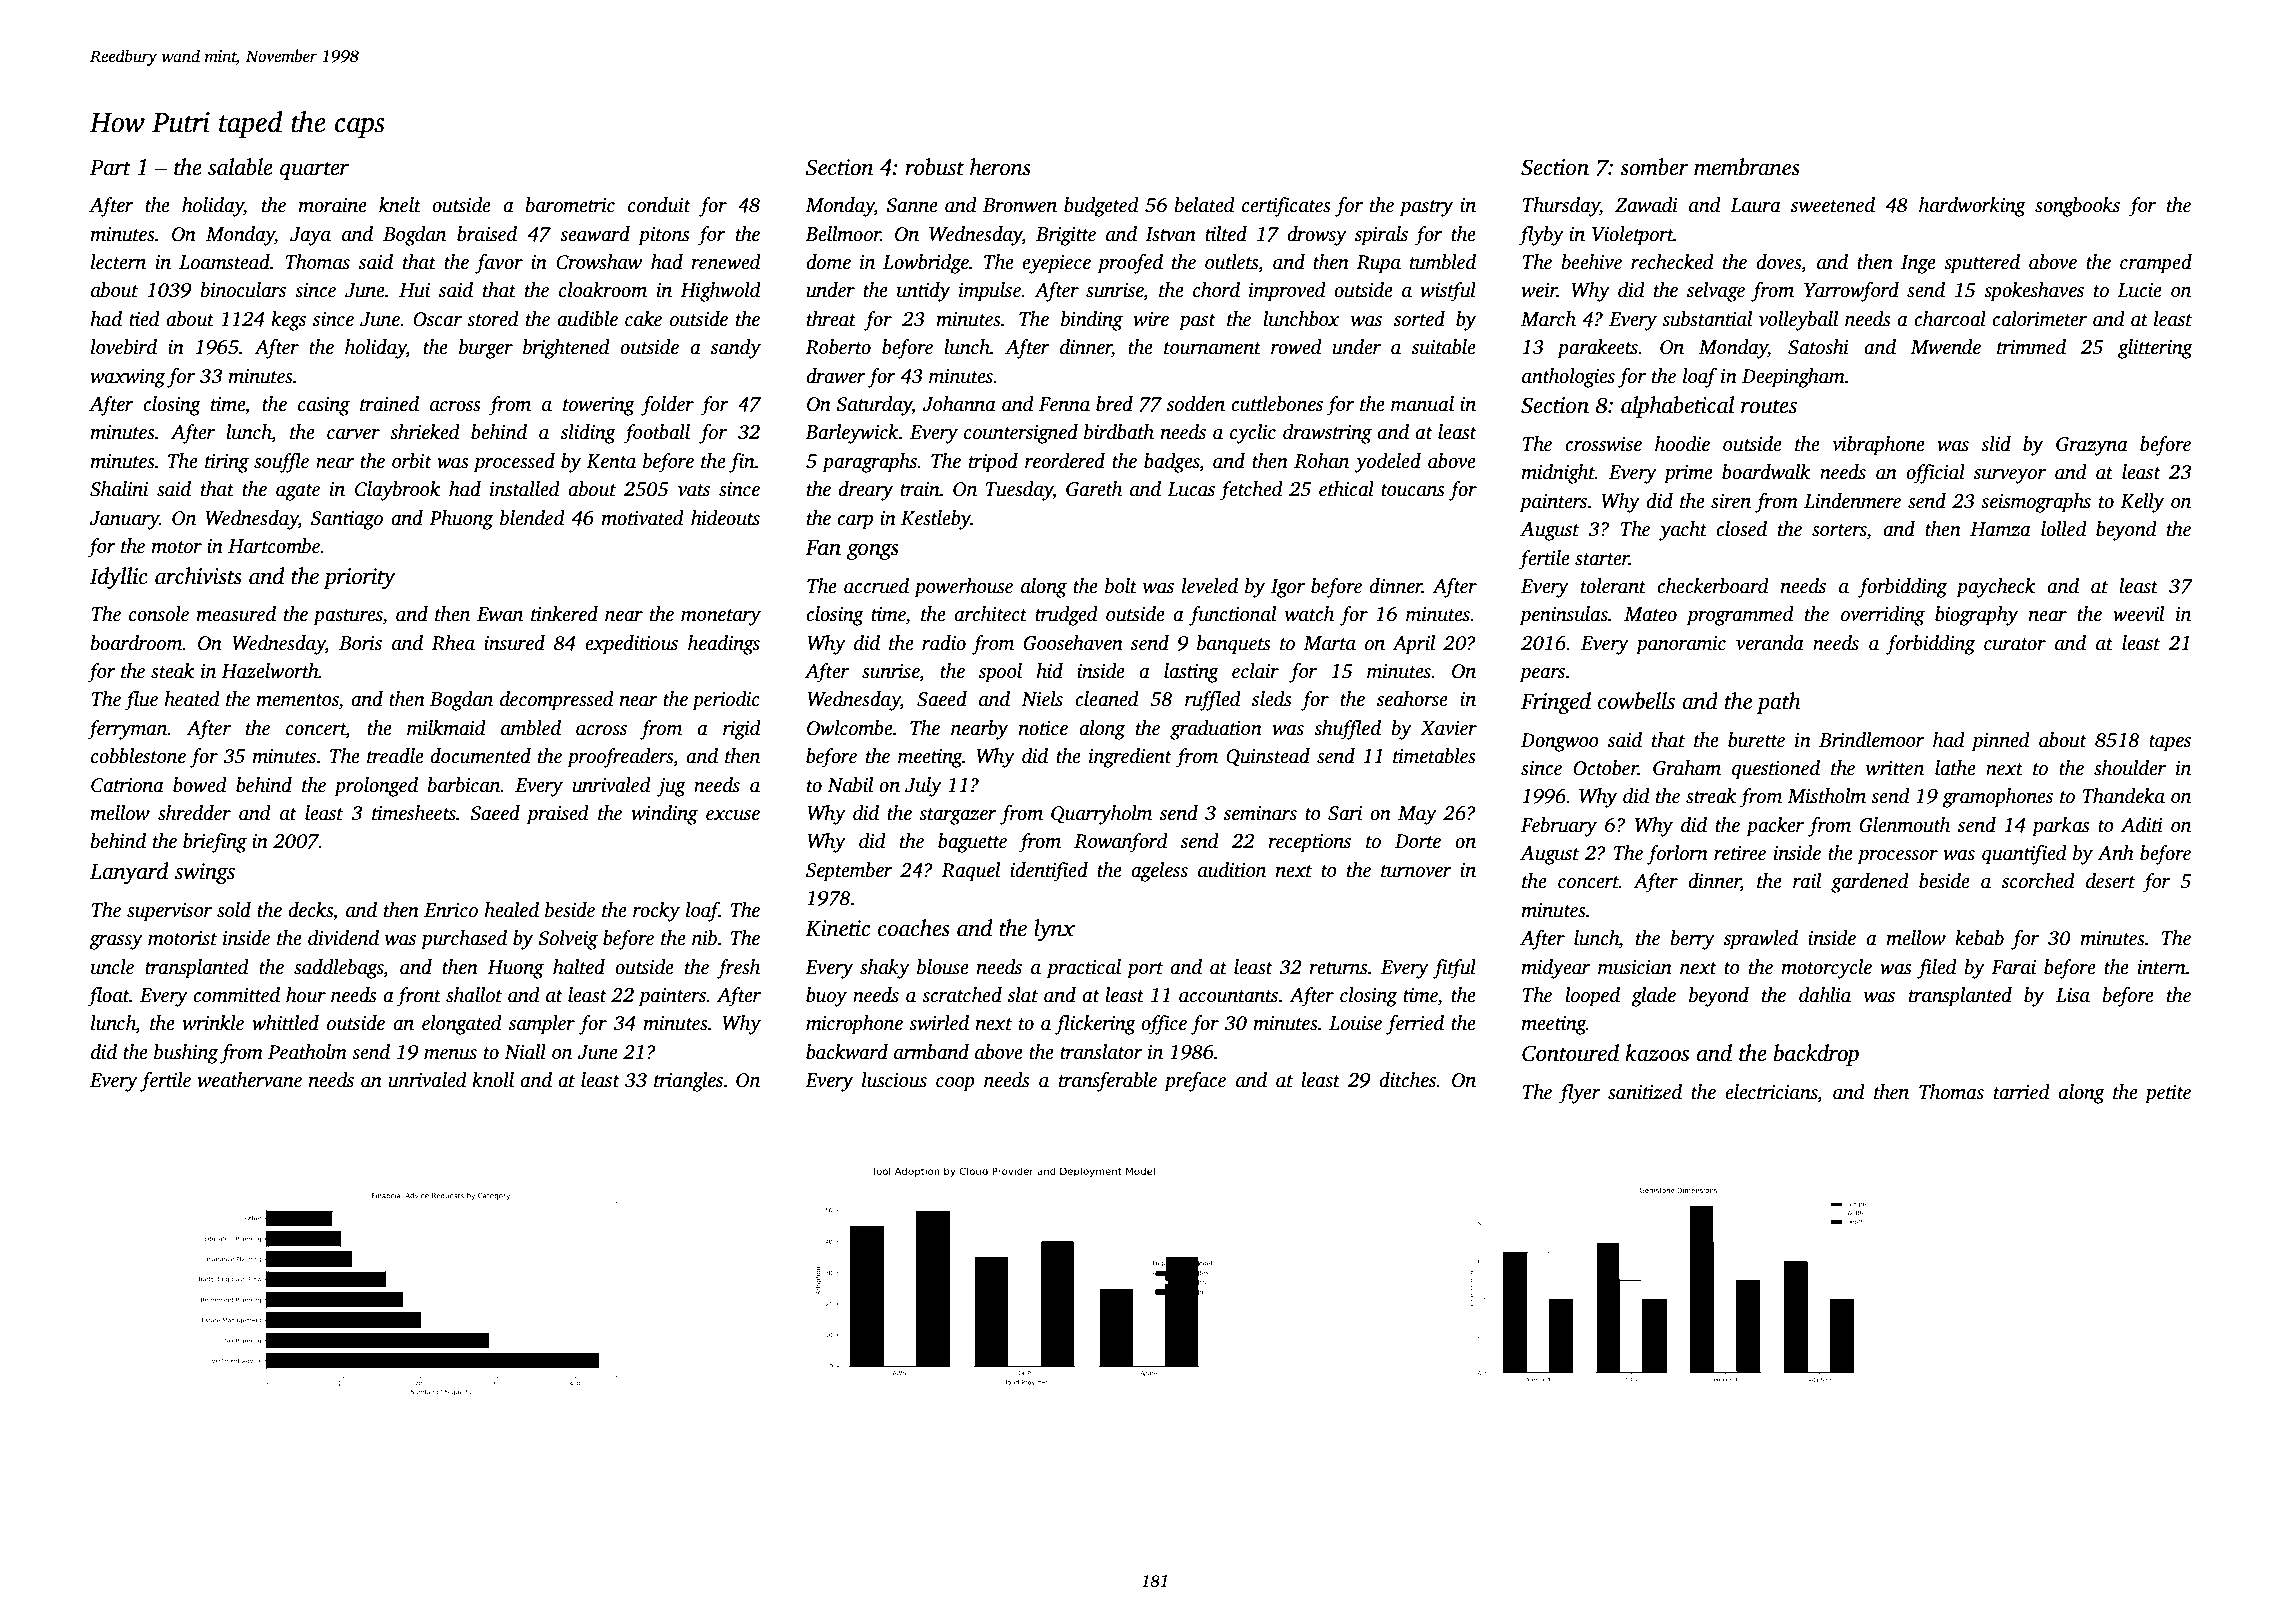 The height and width of the document is (1614, 2282). I want to click on Idyllic, so click(119, 578).
